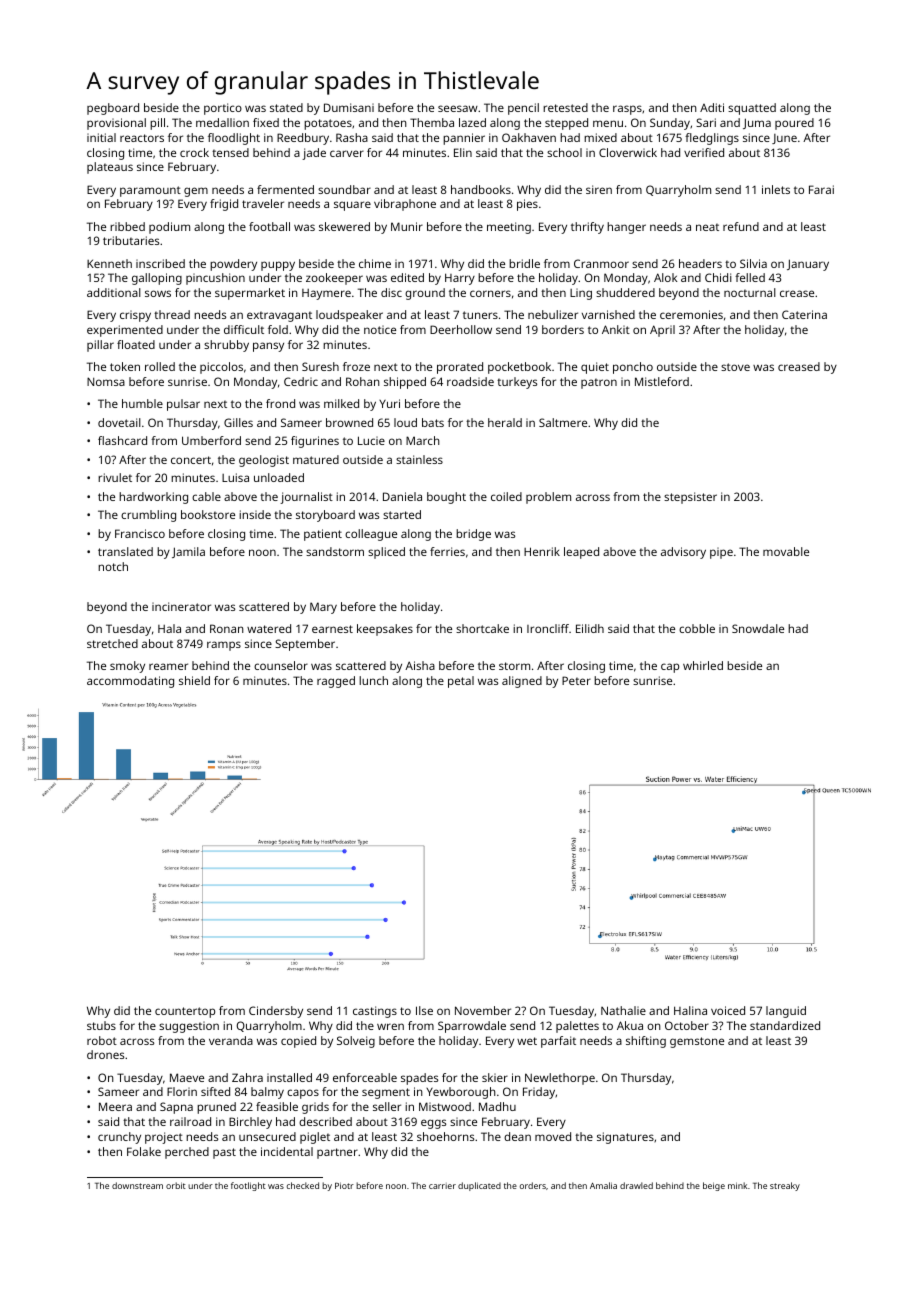  What do you see at coordinates (752, 109) in the document?
I see `squatted` at bounding box center [752, 109].
